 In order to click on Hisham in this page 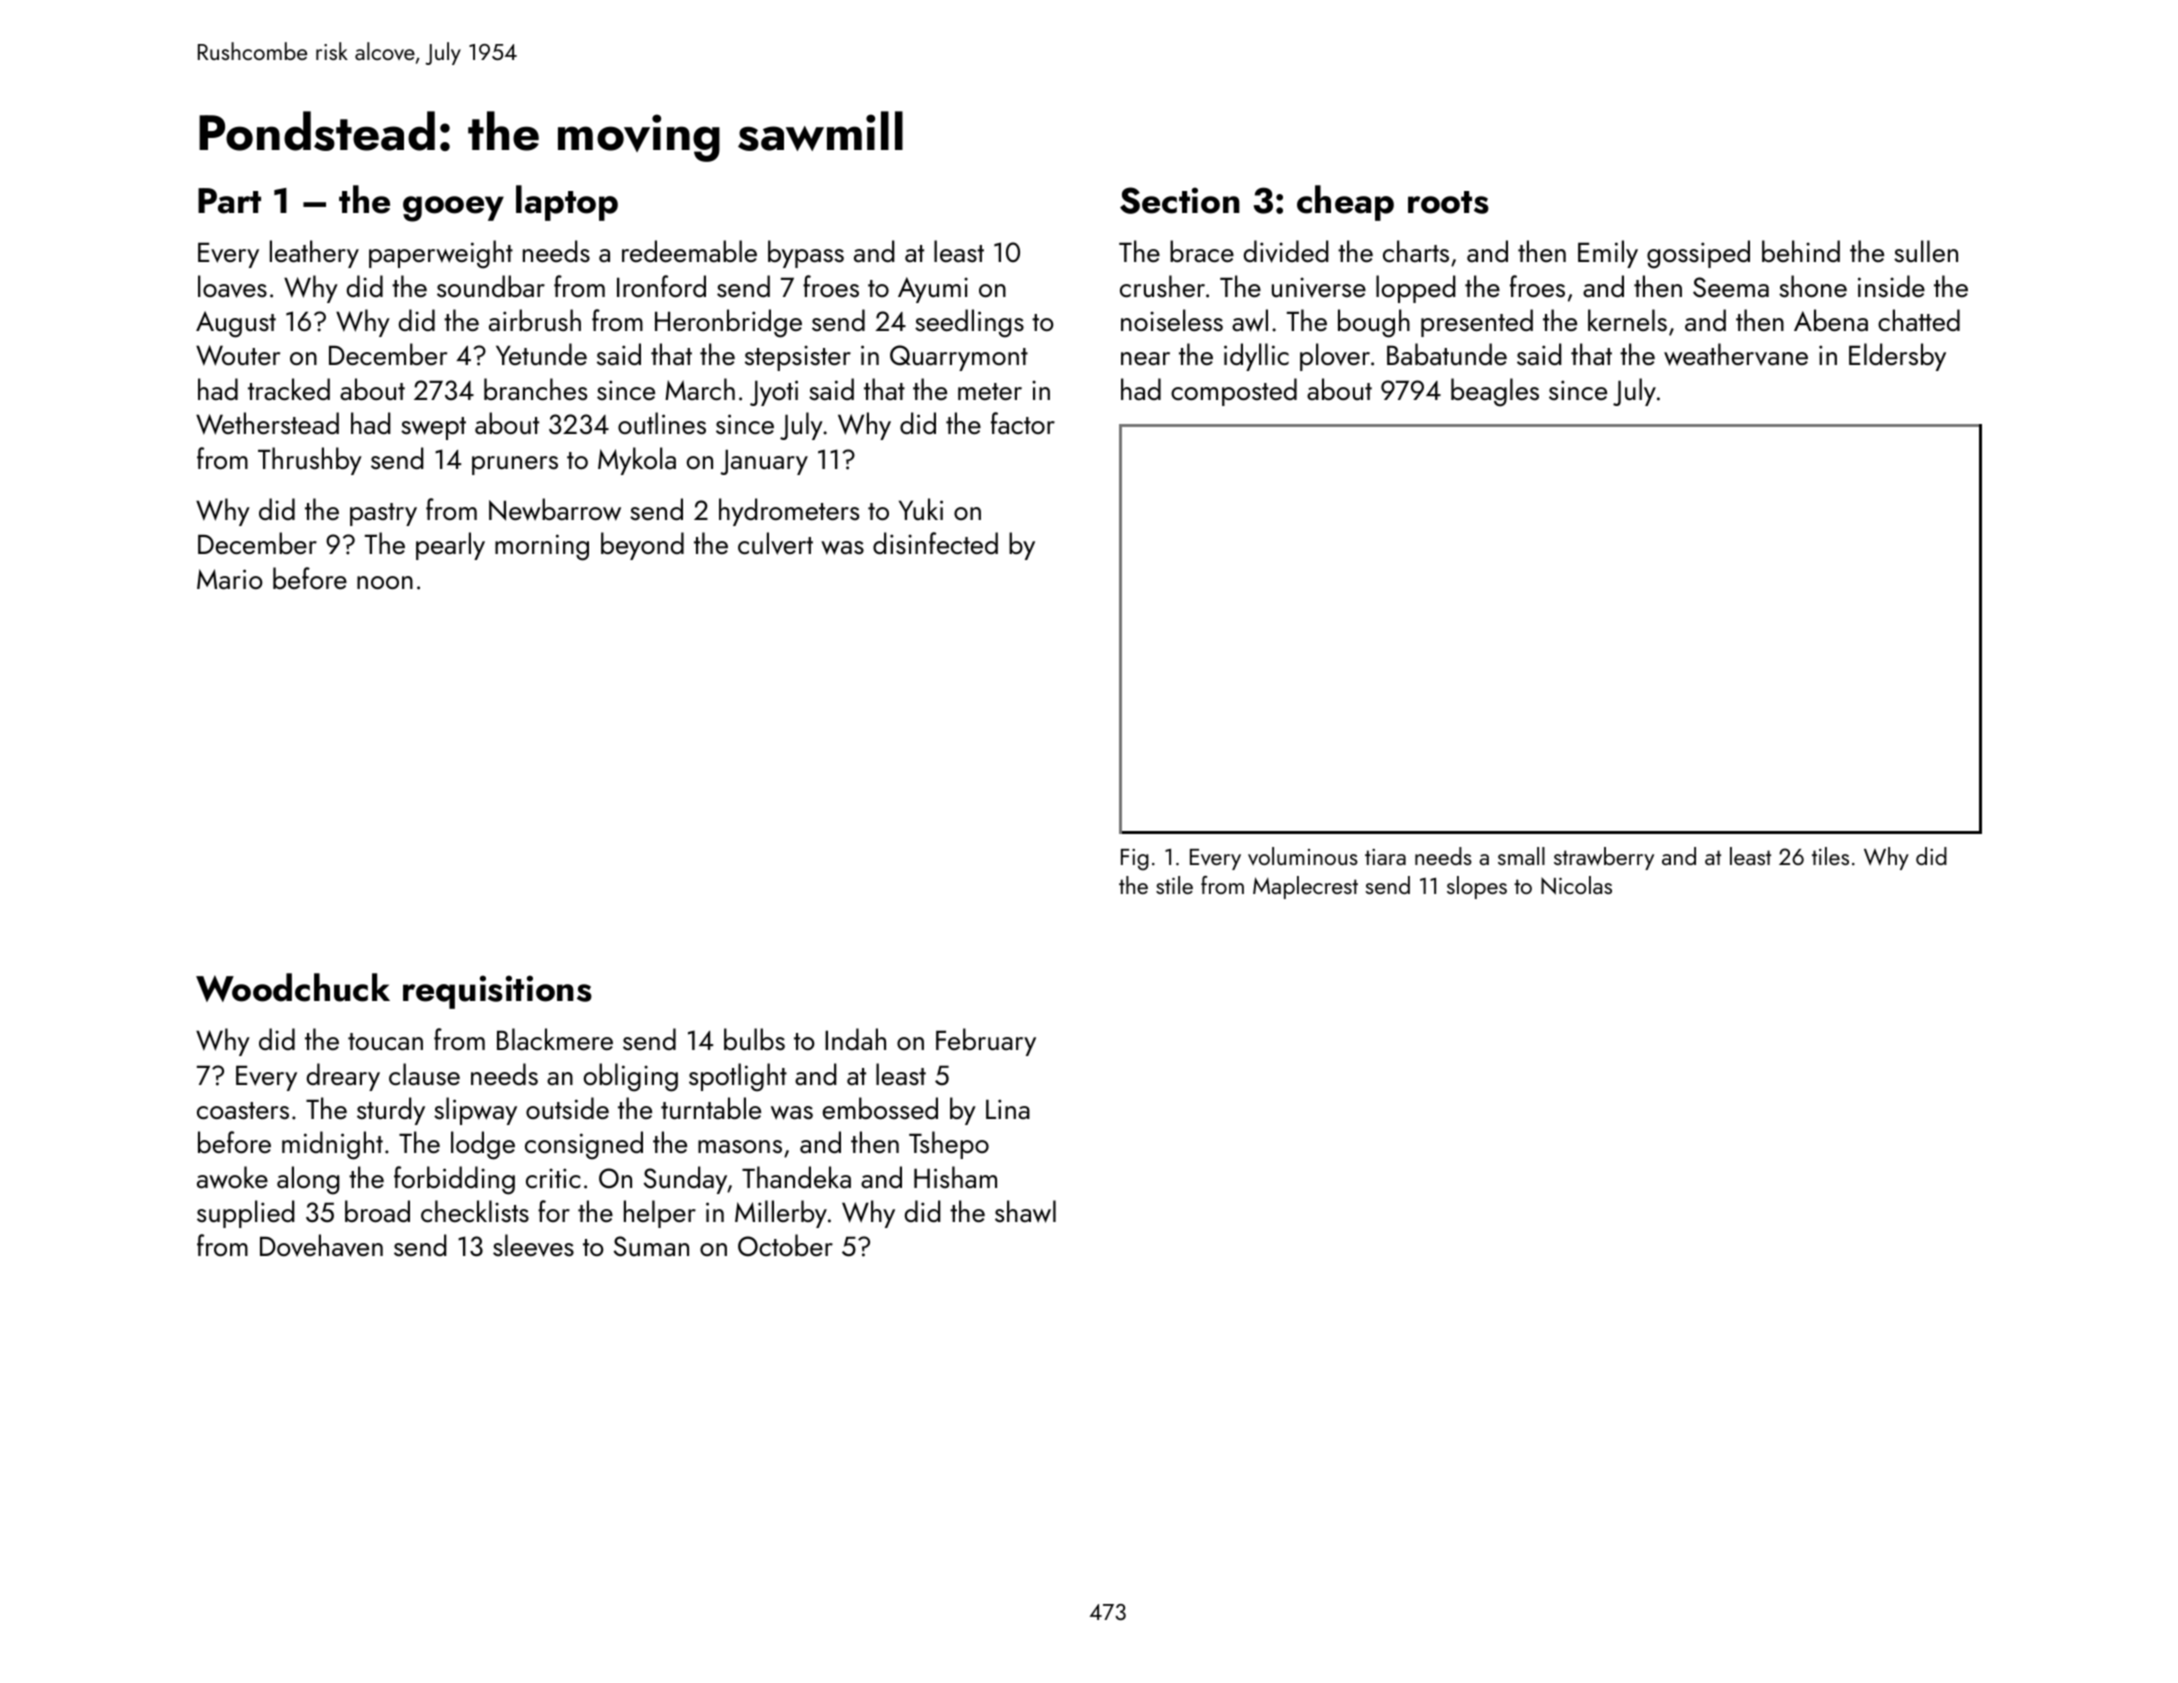, I will do `click(955, 1177)`.
